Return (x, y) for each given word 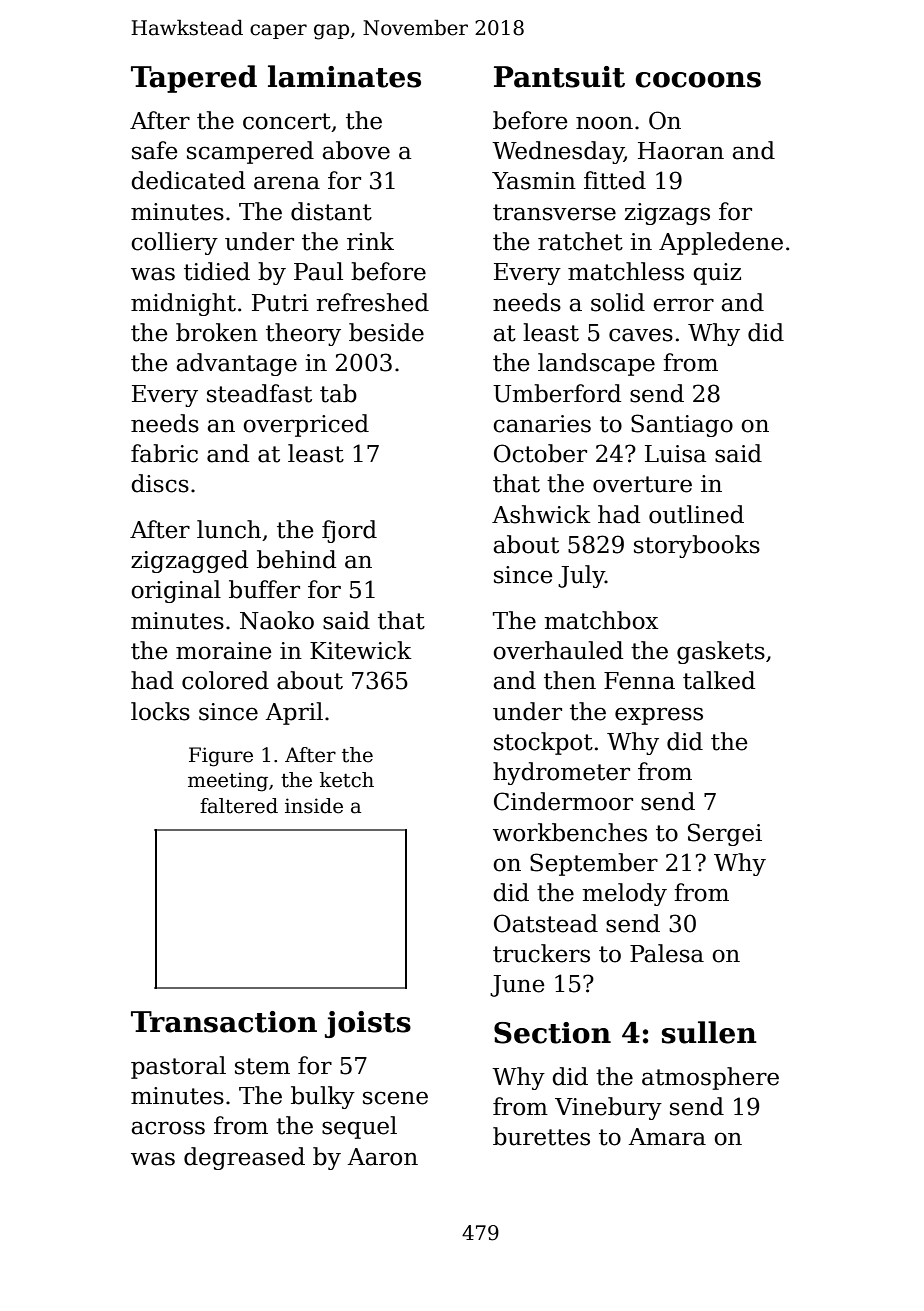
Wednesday (558, 152)
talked (719, 680)
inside (314, 806)
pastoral (178, 1067)
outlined (696, 514)
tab (338, 393)
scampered (250, 152)
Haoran (681, 151)
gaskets (721, 652)
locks (160, 711)
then (570, 680)
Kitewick (361, 650)
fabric (164, 453)
